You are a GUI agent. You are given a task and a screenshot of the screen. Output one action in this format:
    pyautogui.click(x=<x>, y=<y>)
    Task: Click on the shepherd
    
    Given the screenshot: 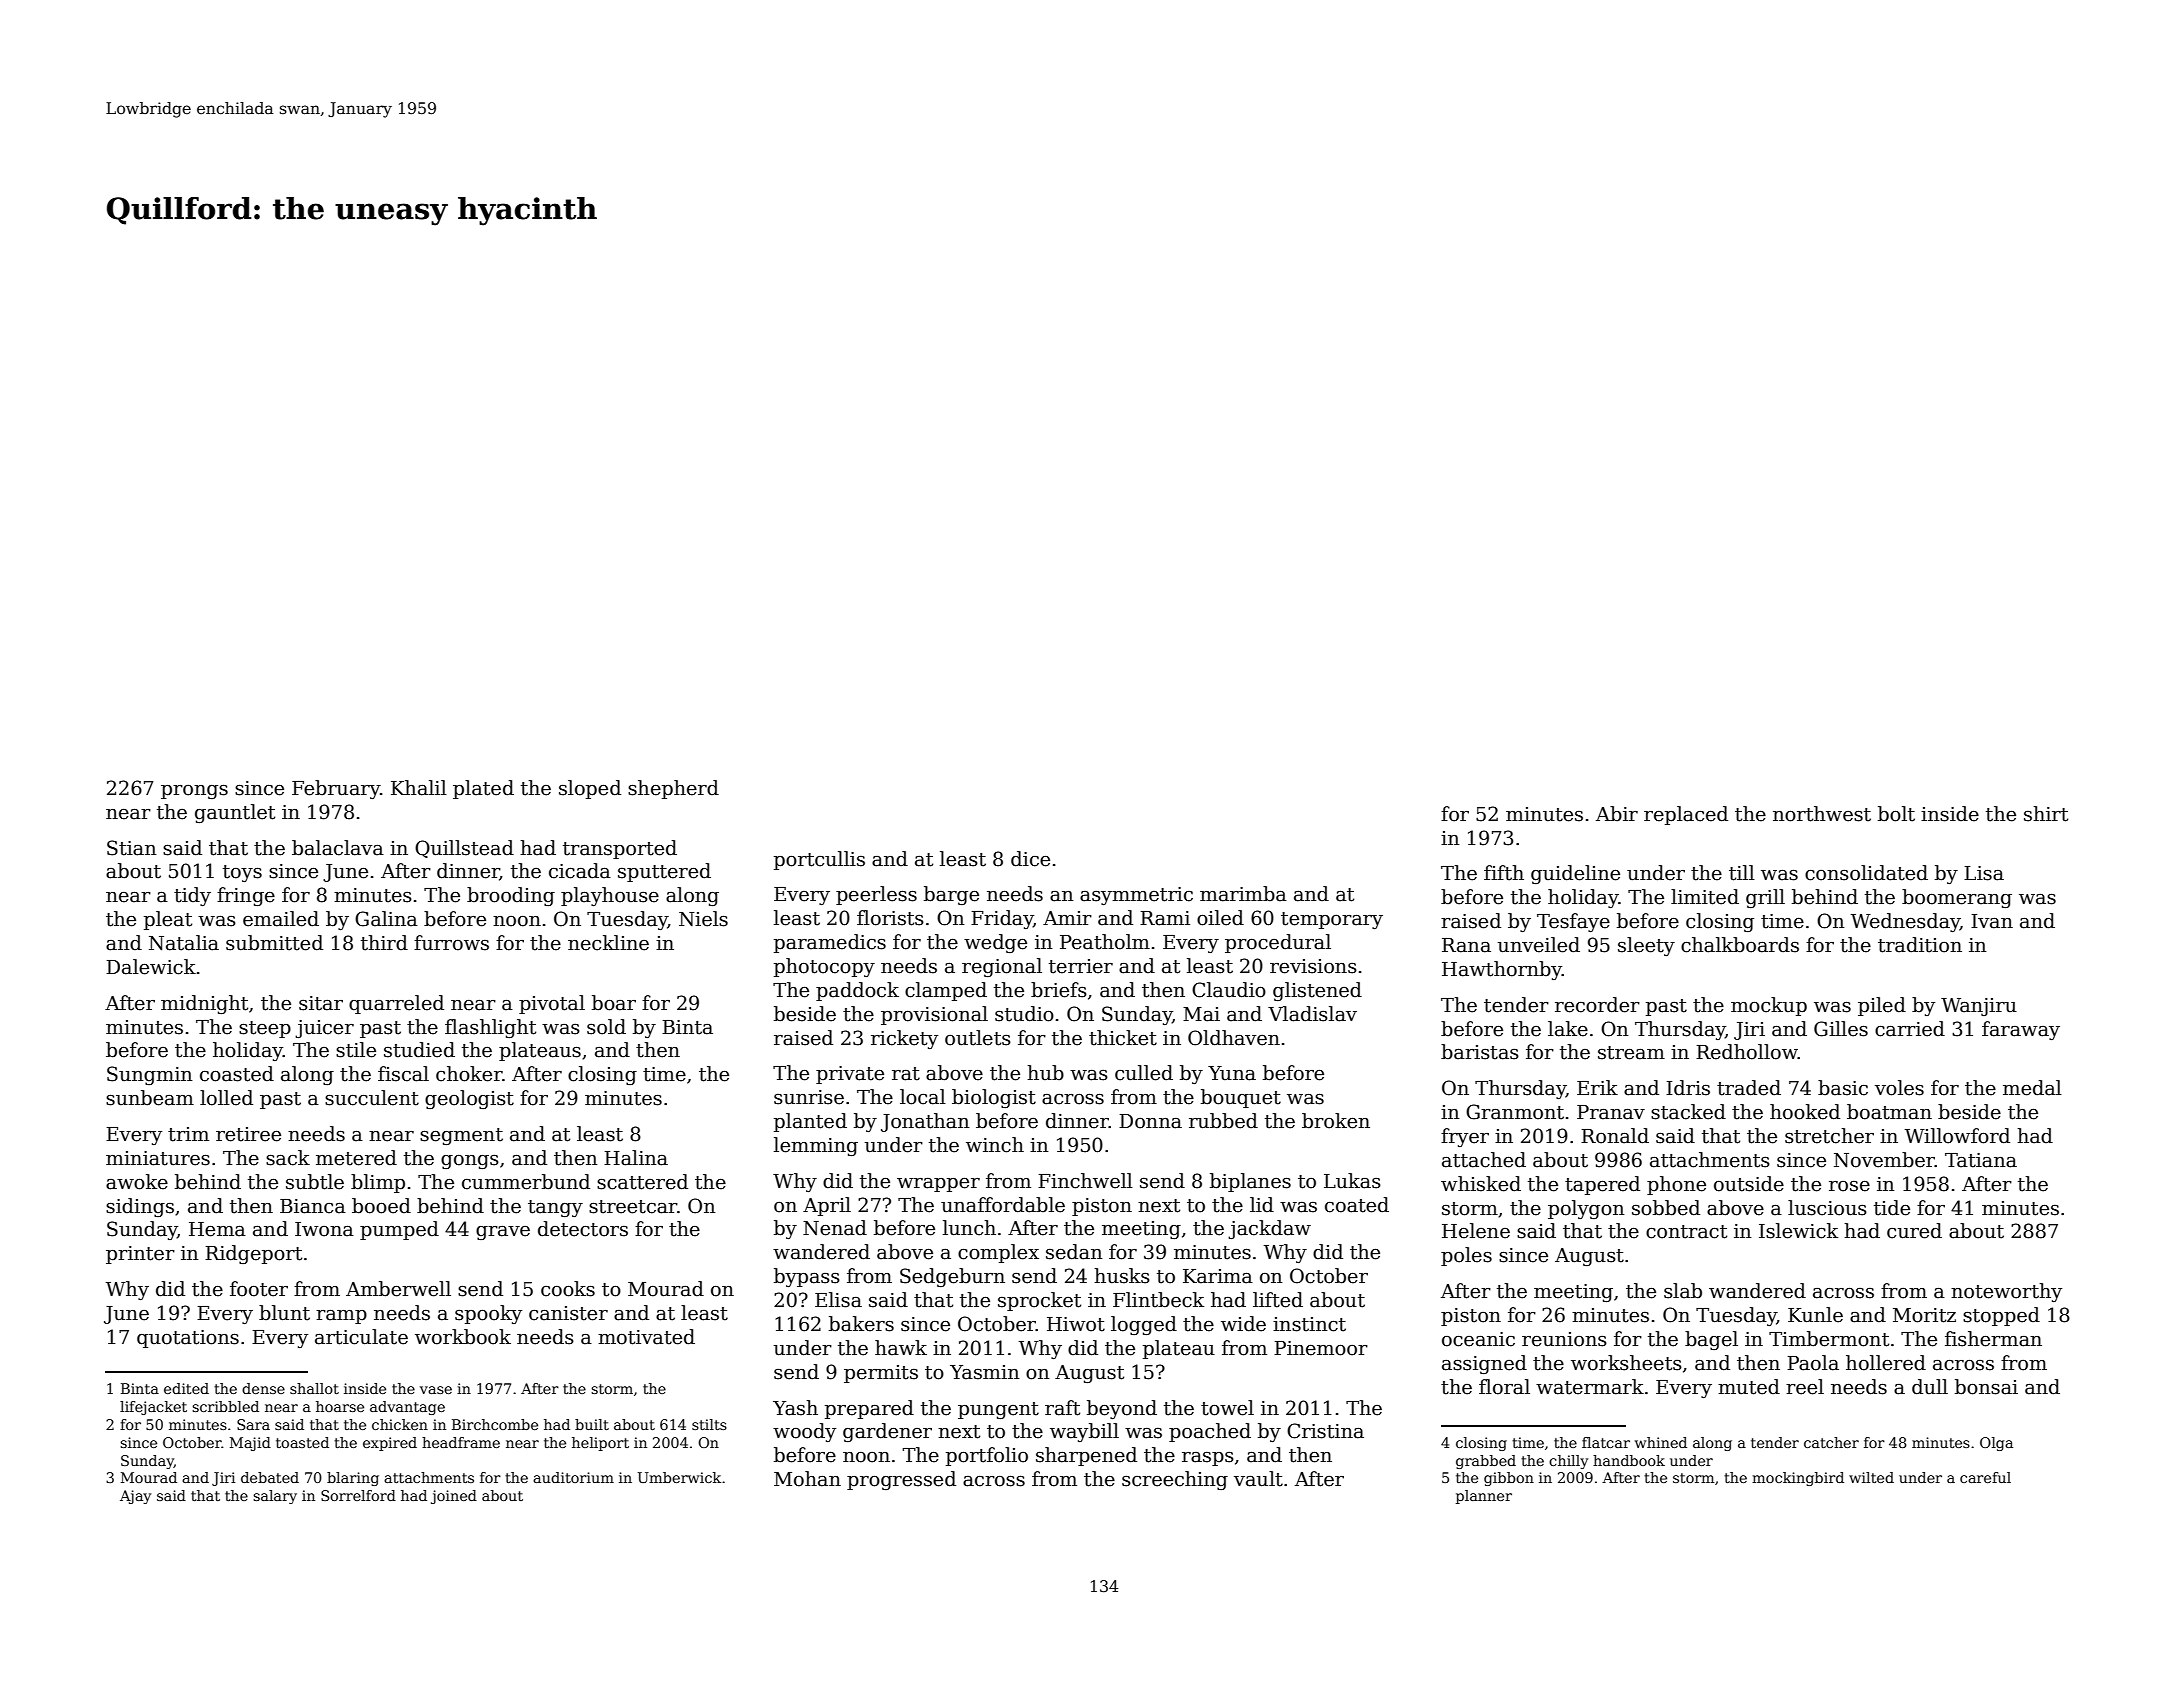 What is the action you would take?
    pyautogui.click(x=673, y=789)
